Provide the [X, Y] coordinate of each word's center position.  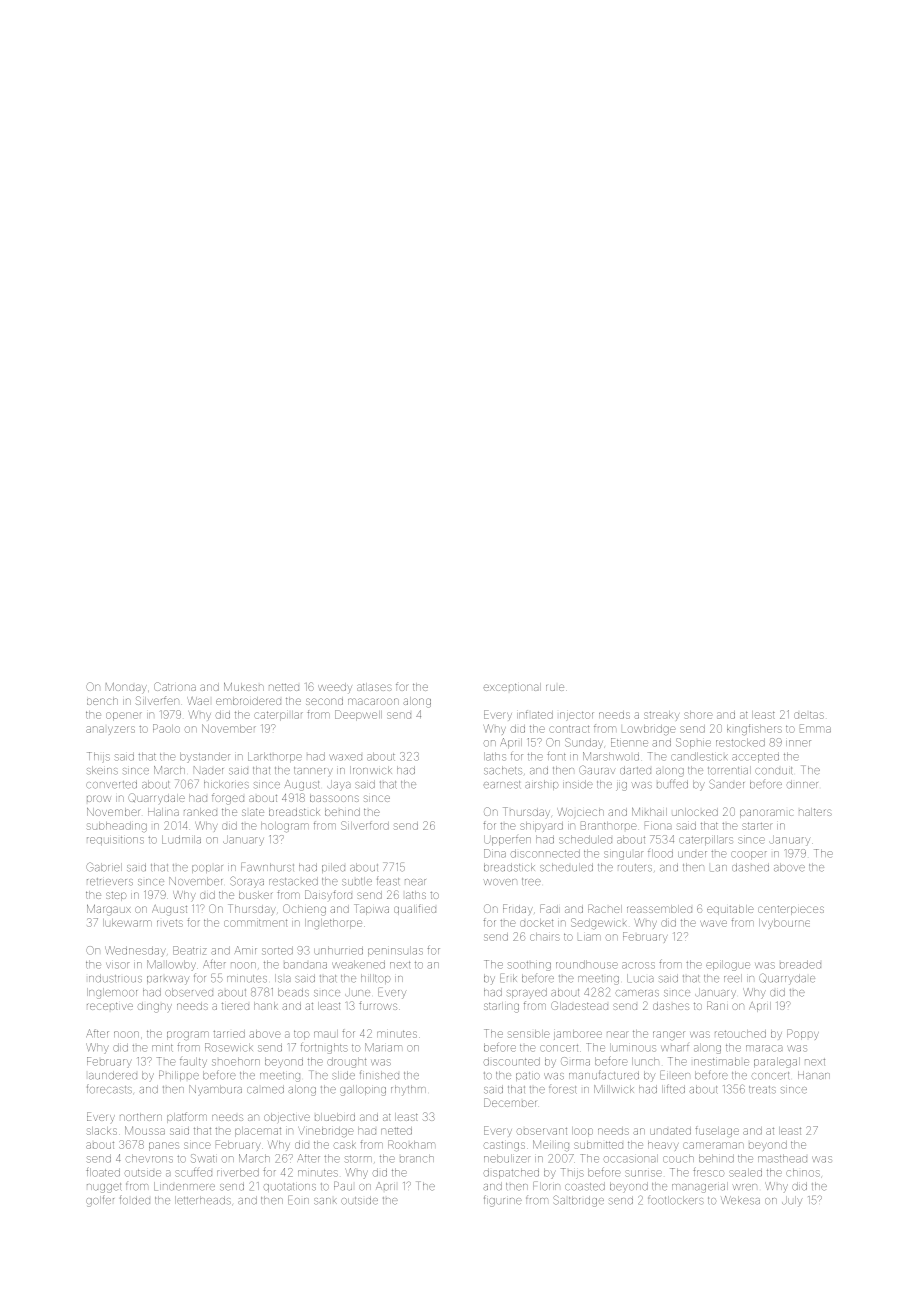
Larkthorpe [275, 757]
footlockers [676, 1200]
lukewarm [127, 923]
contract [569, 729]
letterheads [203, 1200]
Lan [718, 868]
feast [388, 881]
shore [698, 715]
